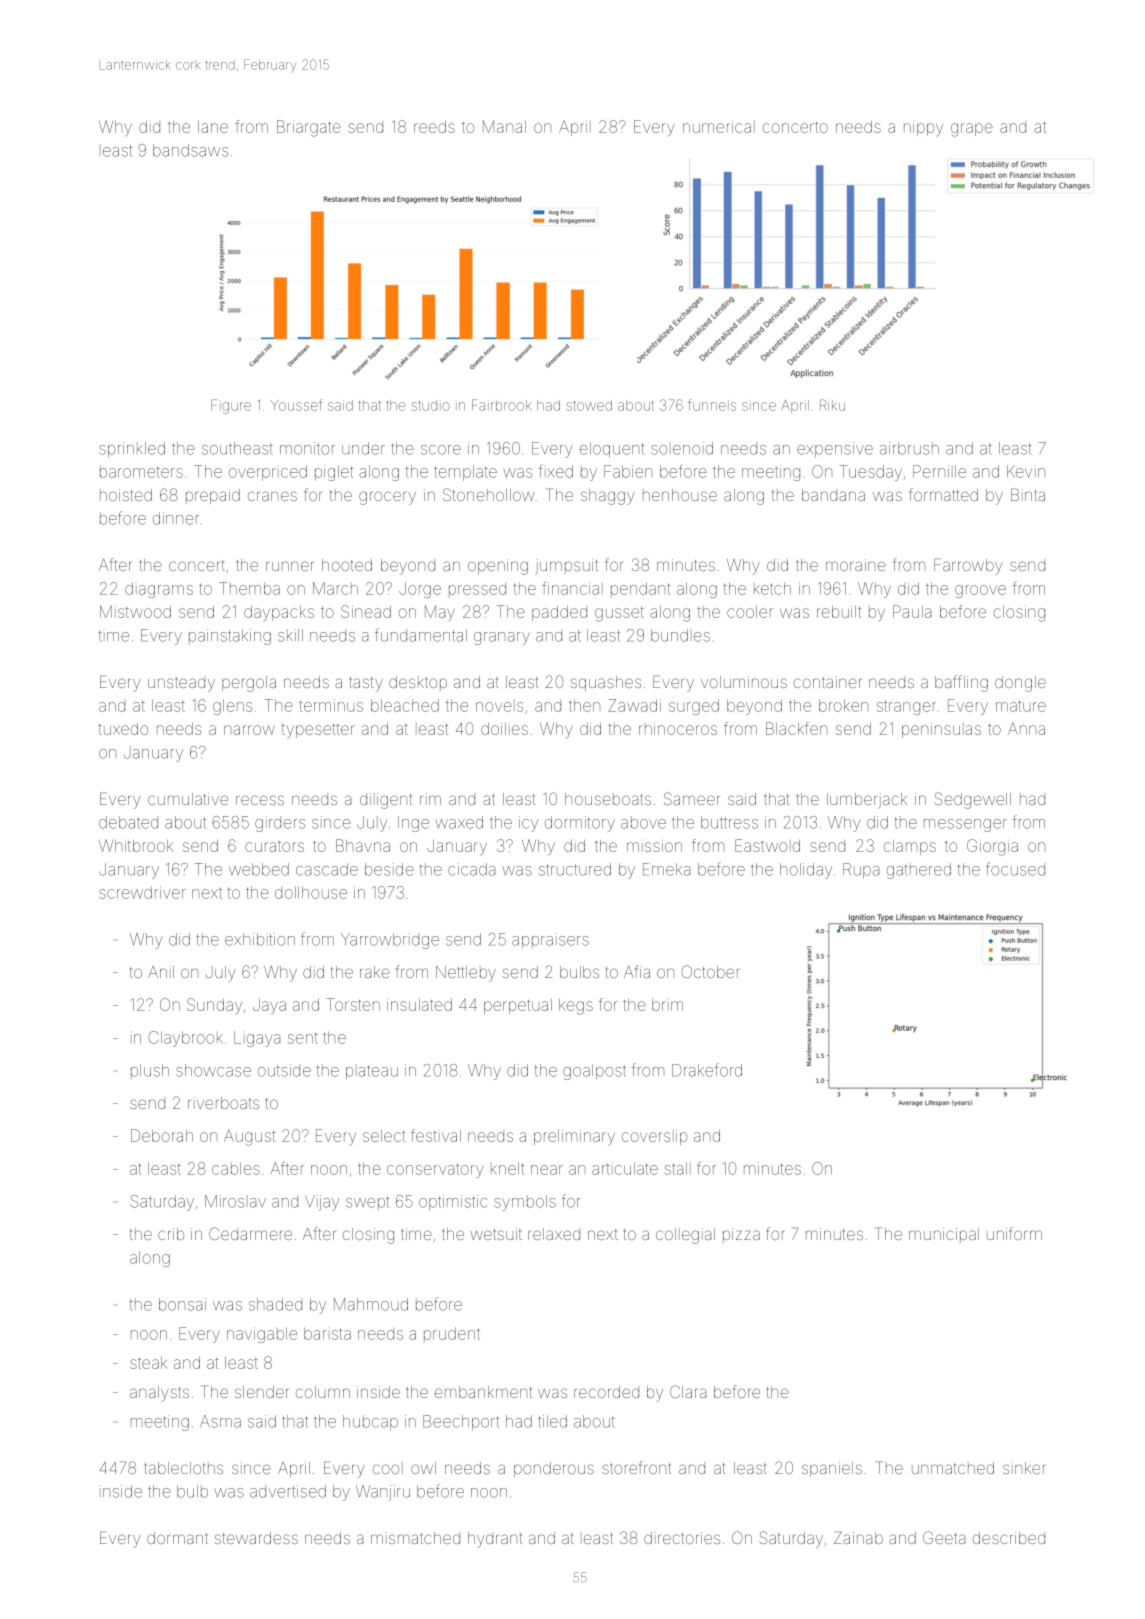 This screenshot has width=1145, height=1619. What do you see at coordinates (968, 566) in the screenshot?
I see `Farrowby` at bounding box center [968, 566].
